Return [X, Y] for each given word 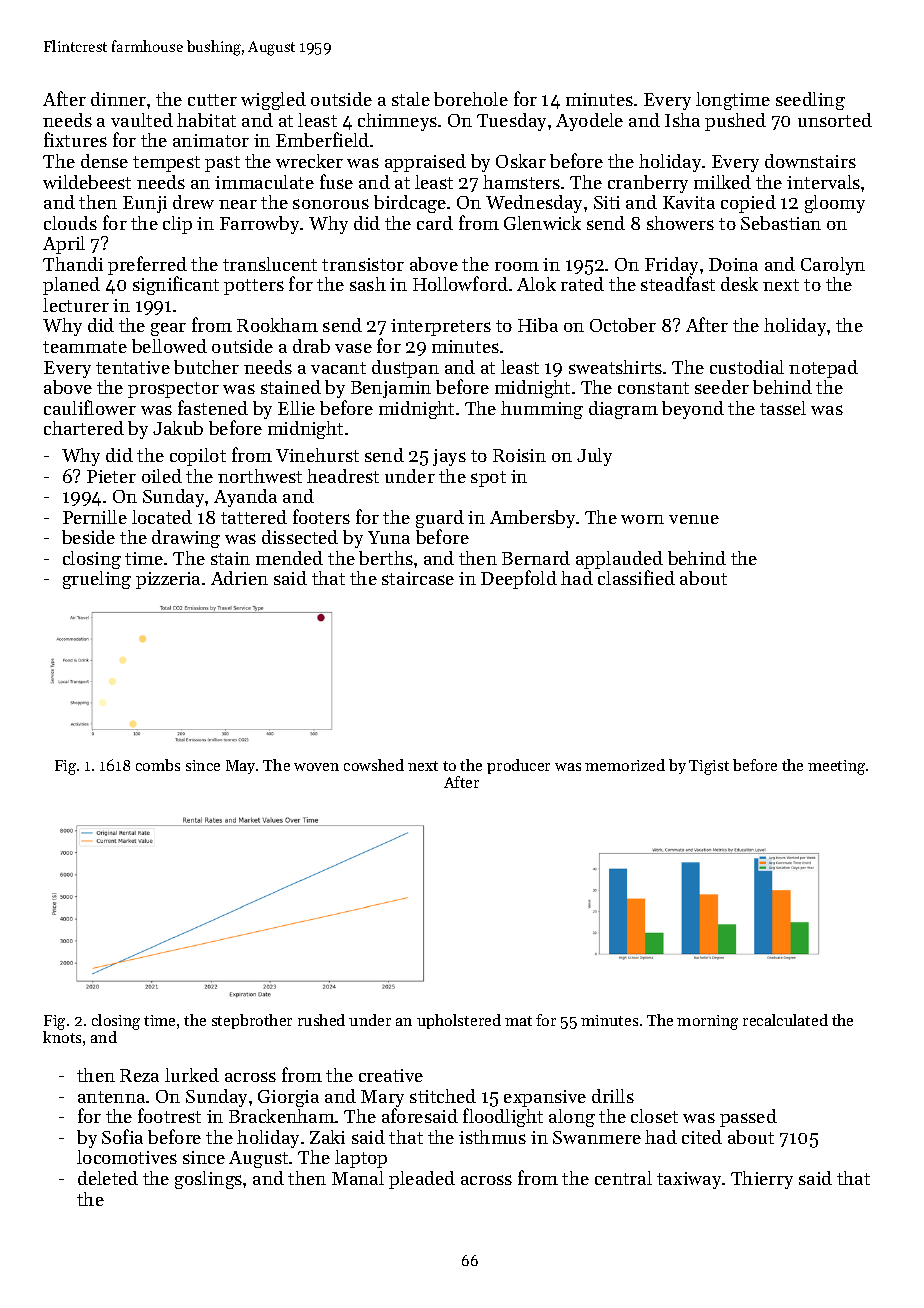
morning [707, 1022]
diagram [623, 410]
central [623, 1178]
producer [518, 766]
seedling [810, 101]
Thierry [762, 1180]
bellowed [169, 346]
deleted [108, 1178]
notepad [823, 369]
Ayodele [589, 122]
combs [158, 765]
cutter [212, 100]
